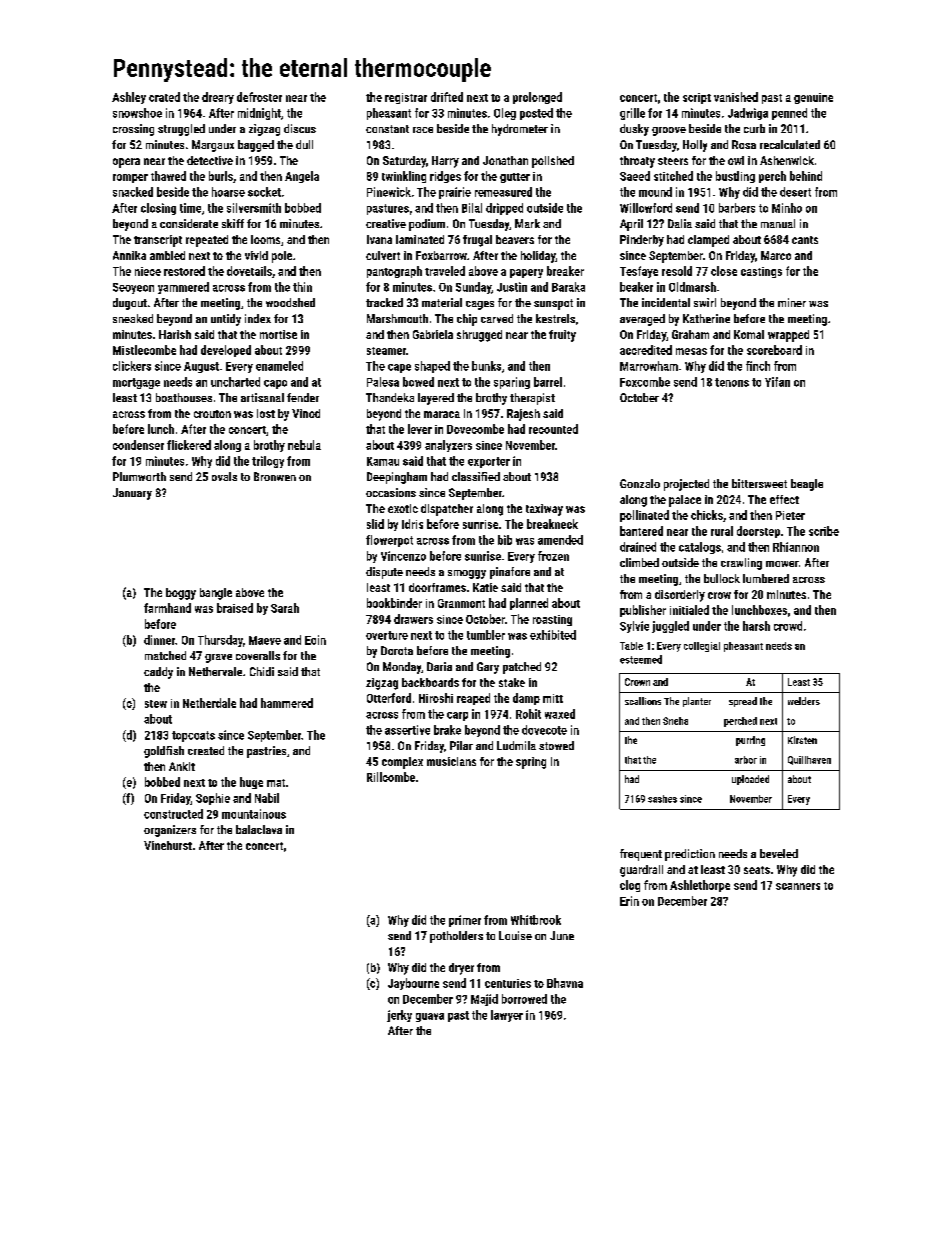 The width and height of the screenshot is (952, 1233). Describe the element at coordinates (743, 702) in the screenshot. I see `spread` at that location.
